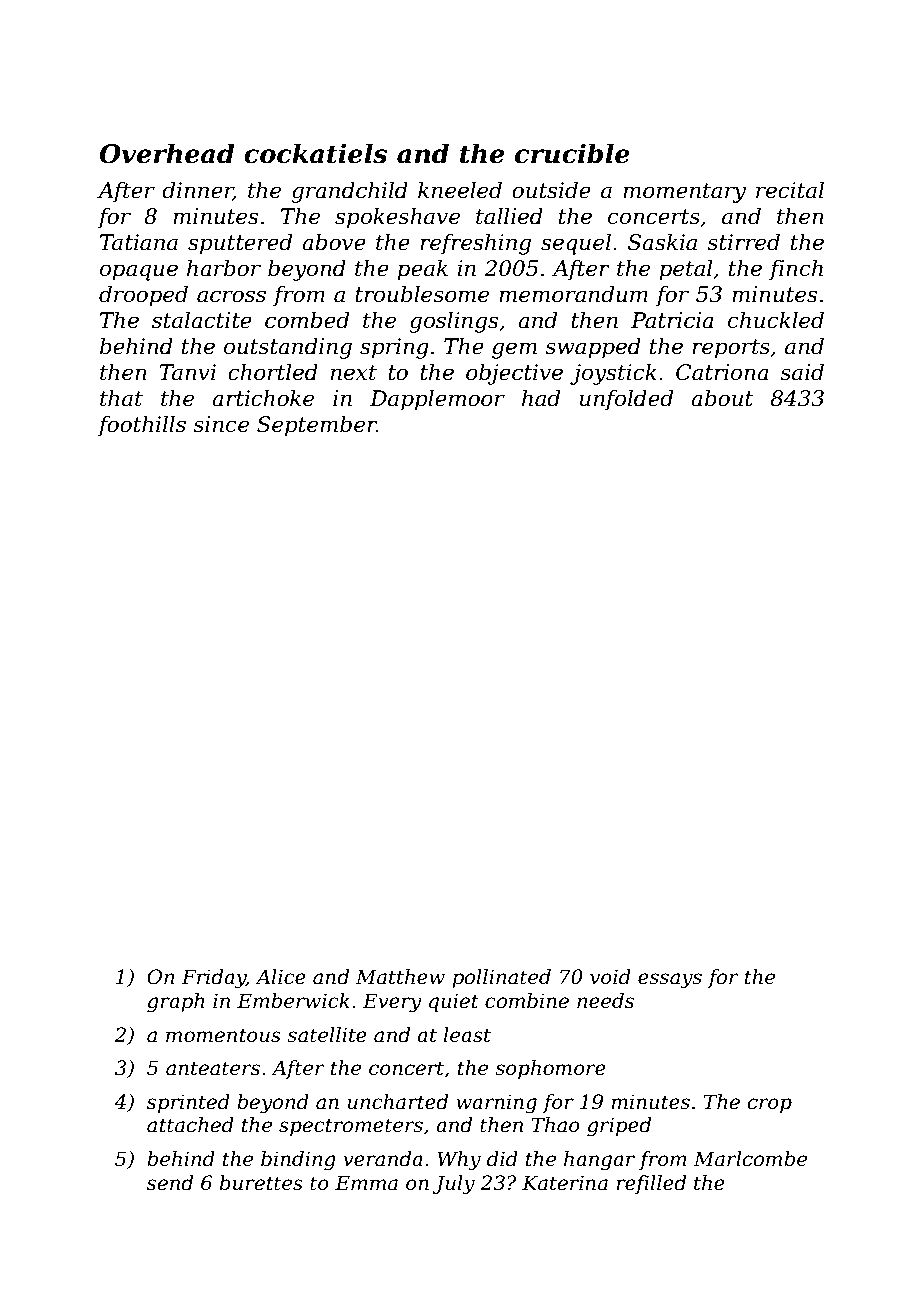 The image size is (924, 1311). Describe the element at coordinates (565, 1183) in the document. I see `Katerina` at that location.
